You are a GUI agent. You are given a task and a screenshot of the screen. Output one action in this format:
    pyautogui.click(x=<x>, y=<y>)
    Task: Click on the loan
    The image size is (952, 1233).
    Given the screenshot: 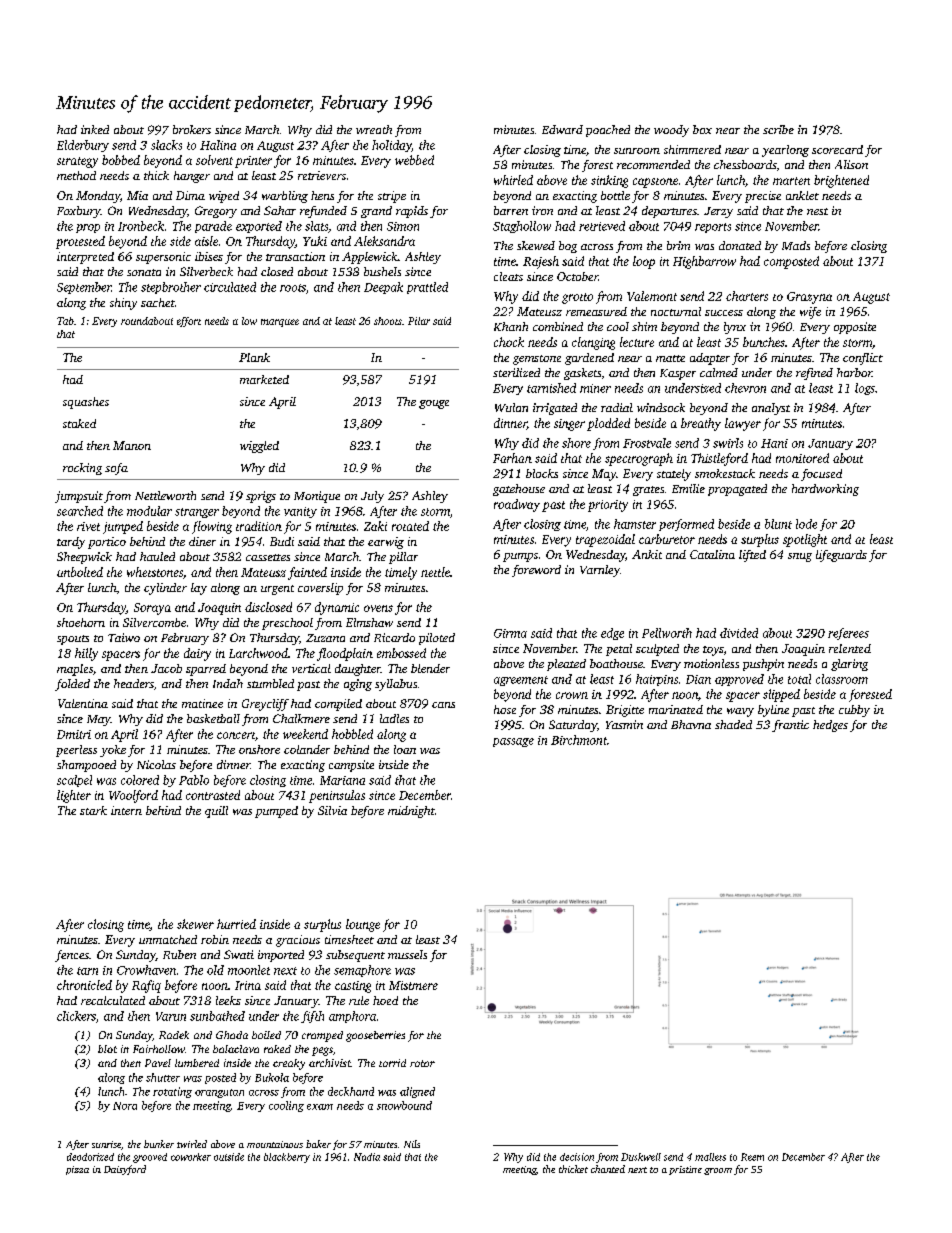 What is the action you would take?
    pyautogui.click(x=405, y=749)
